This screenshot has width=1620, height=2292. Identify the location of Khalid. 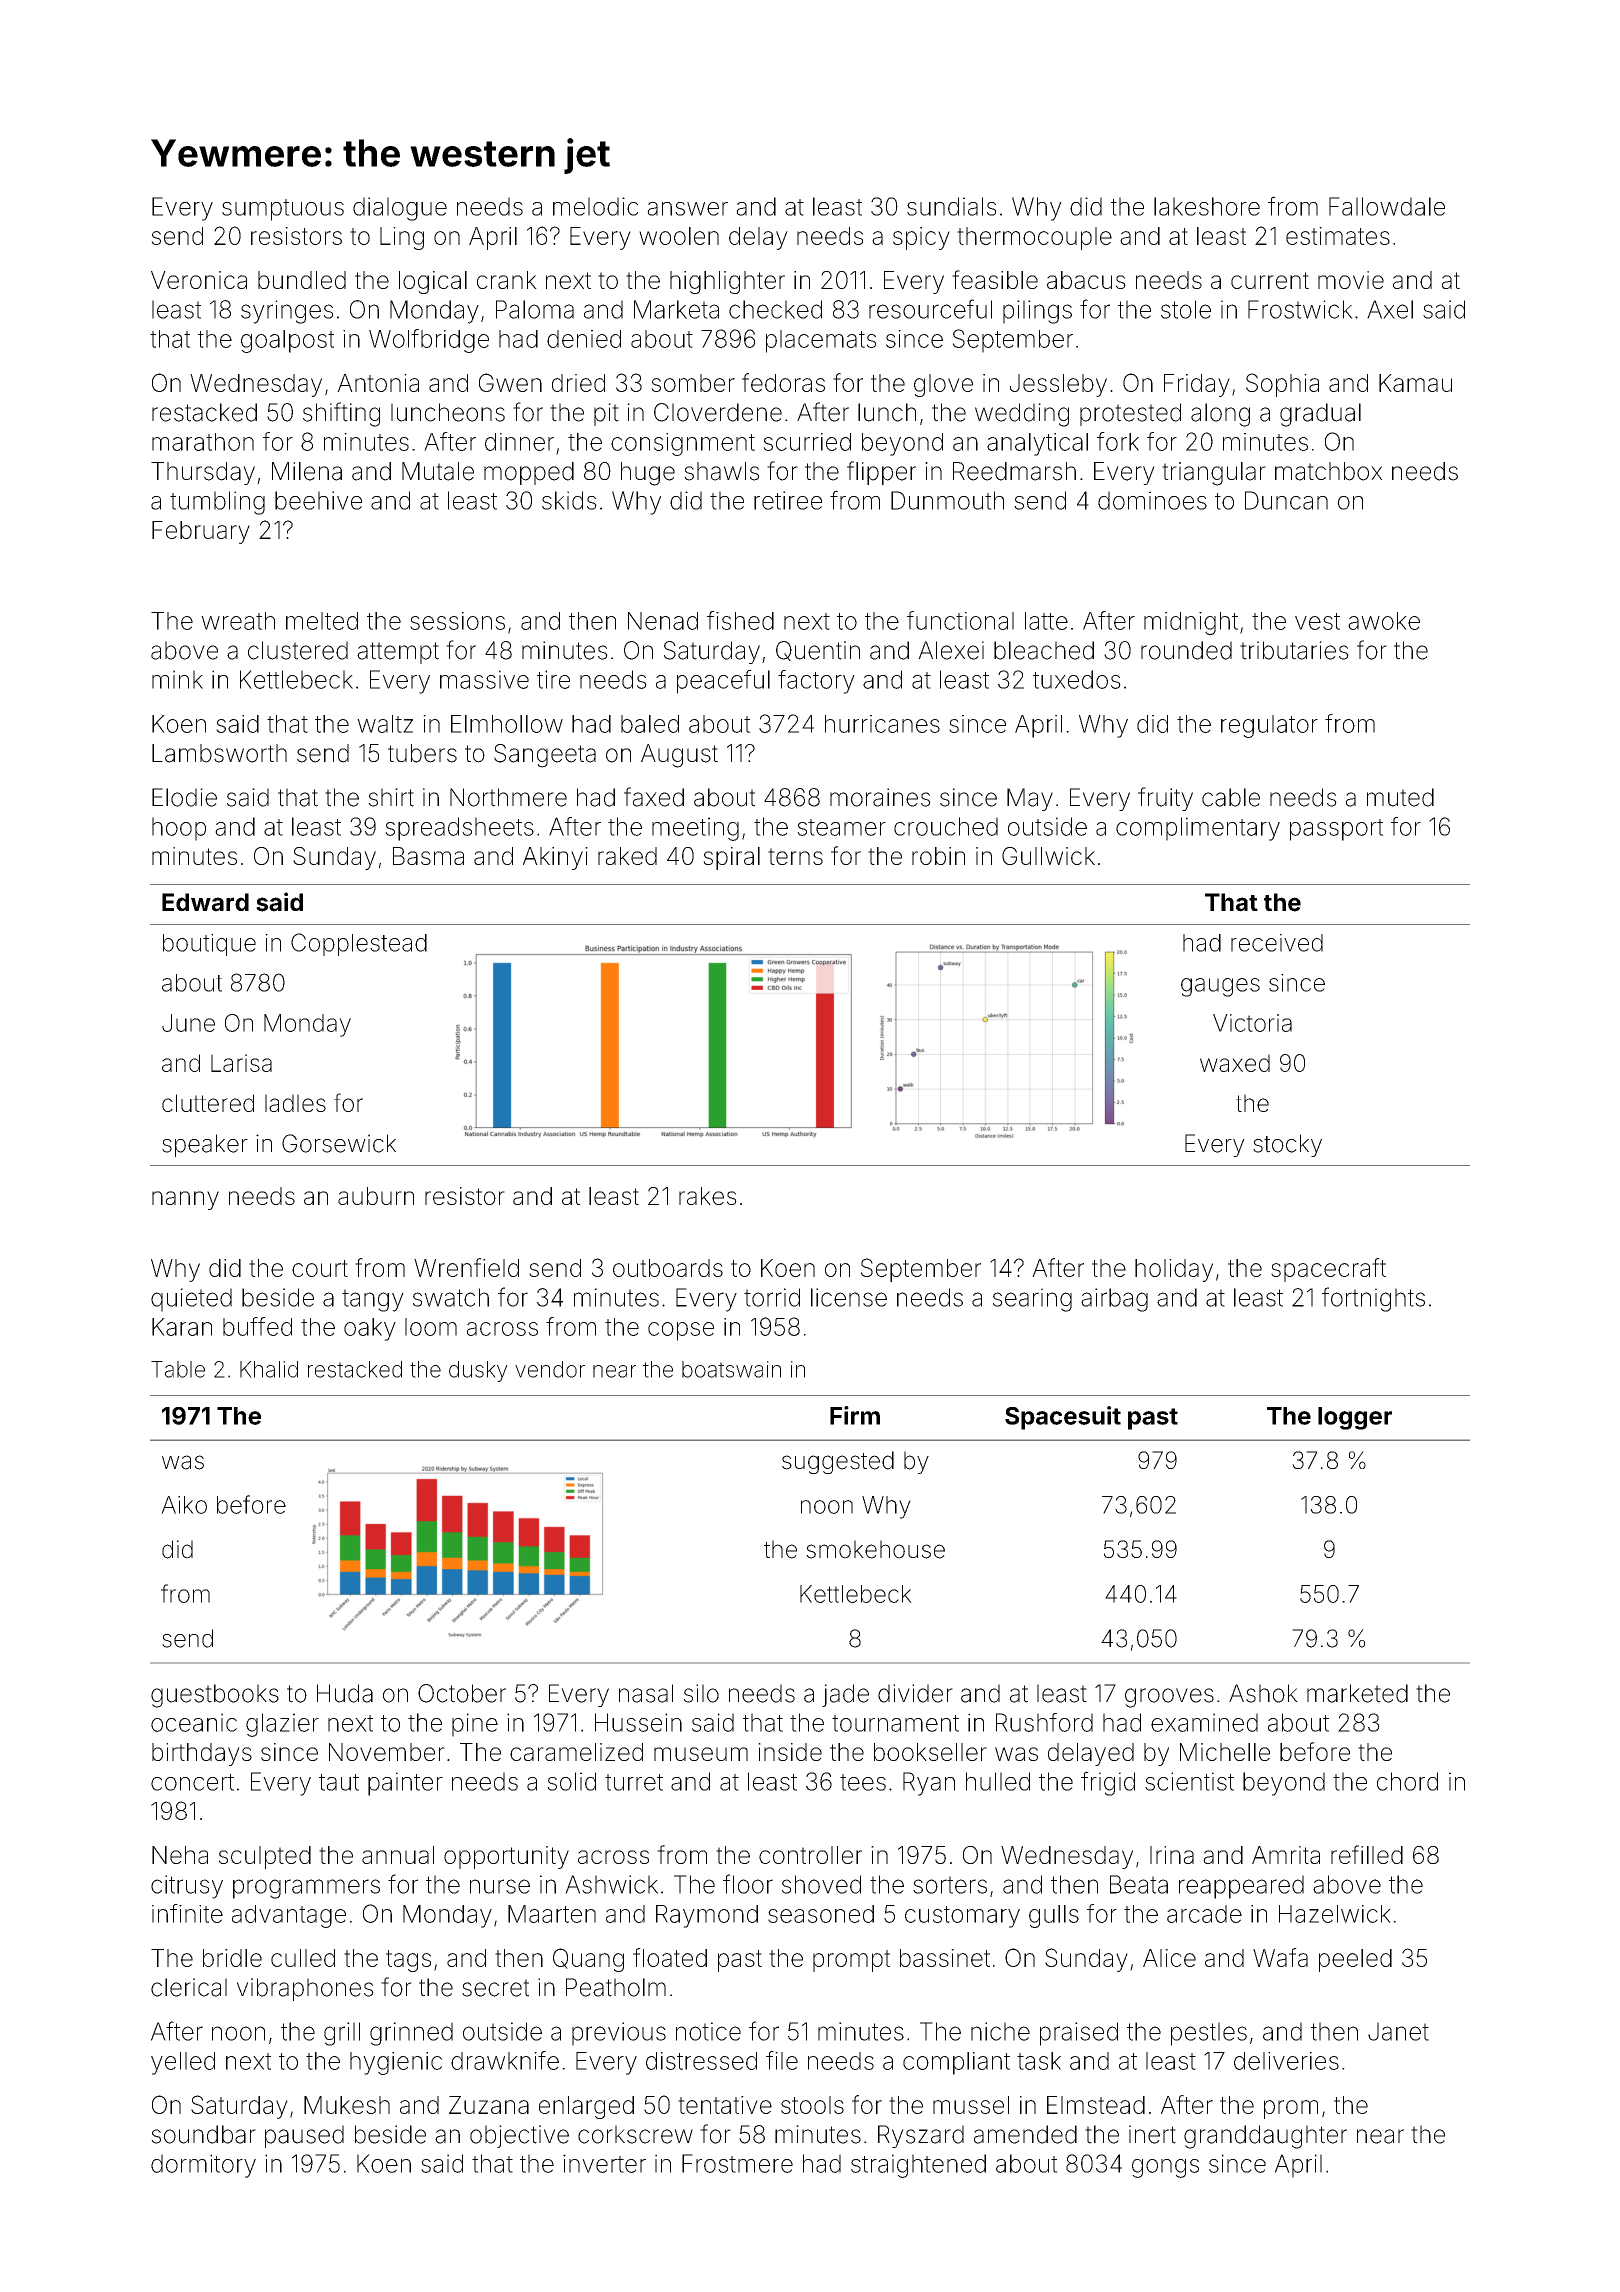
(269, 1369).
